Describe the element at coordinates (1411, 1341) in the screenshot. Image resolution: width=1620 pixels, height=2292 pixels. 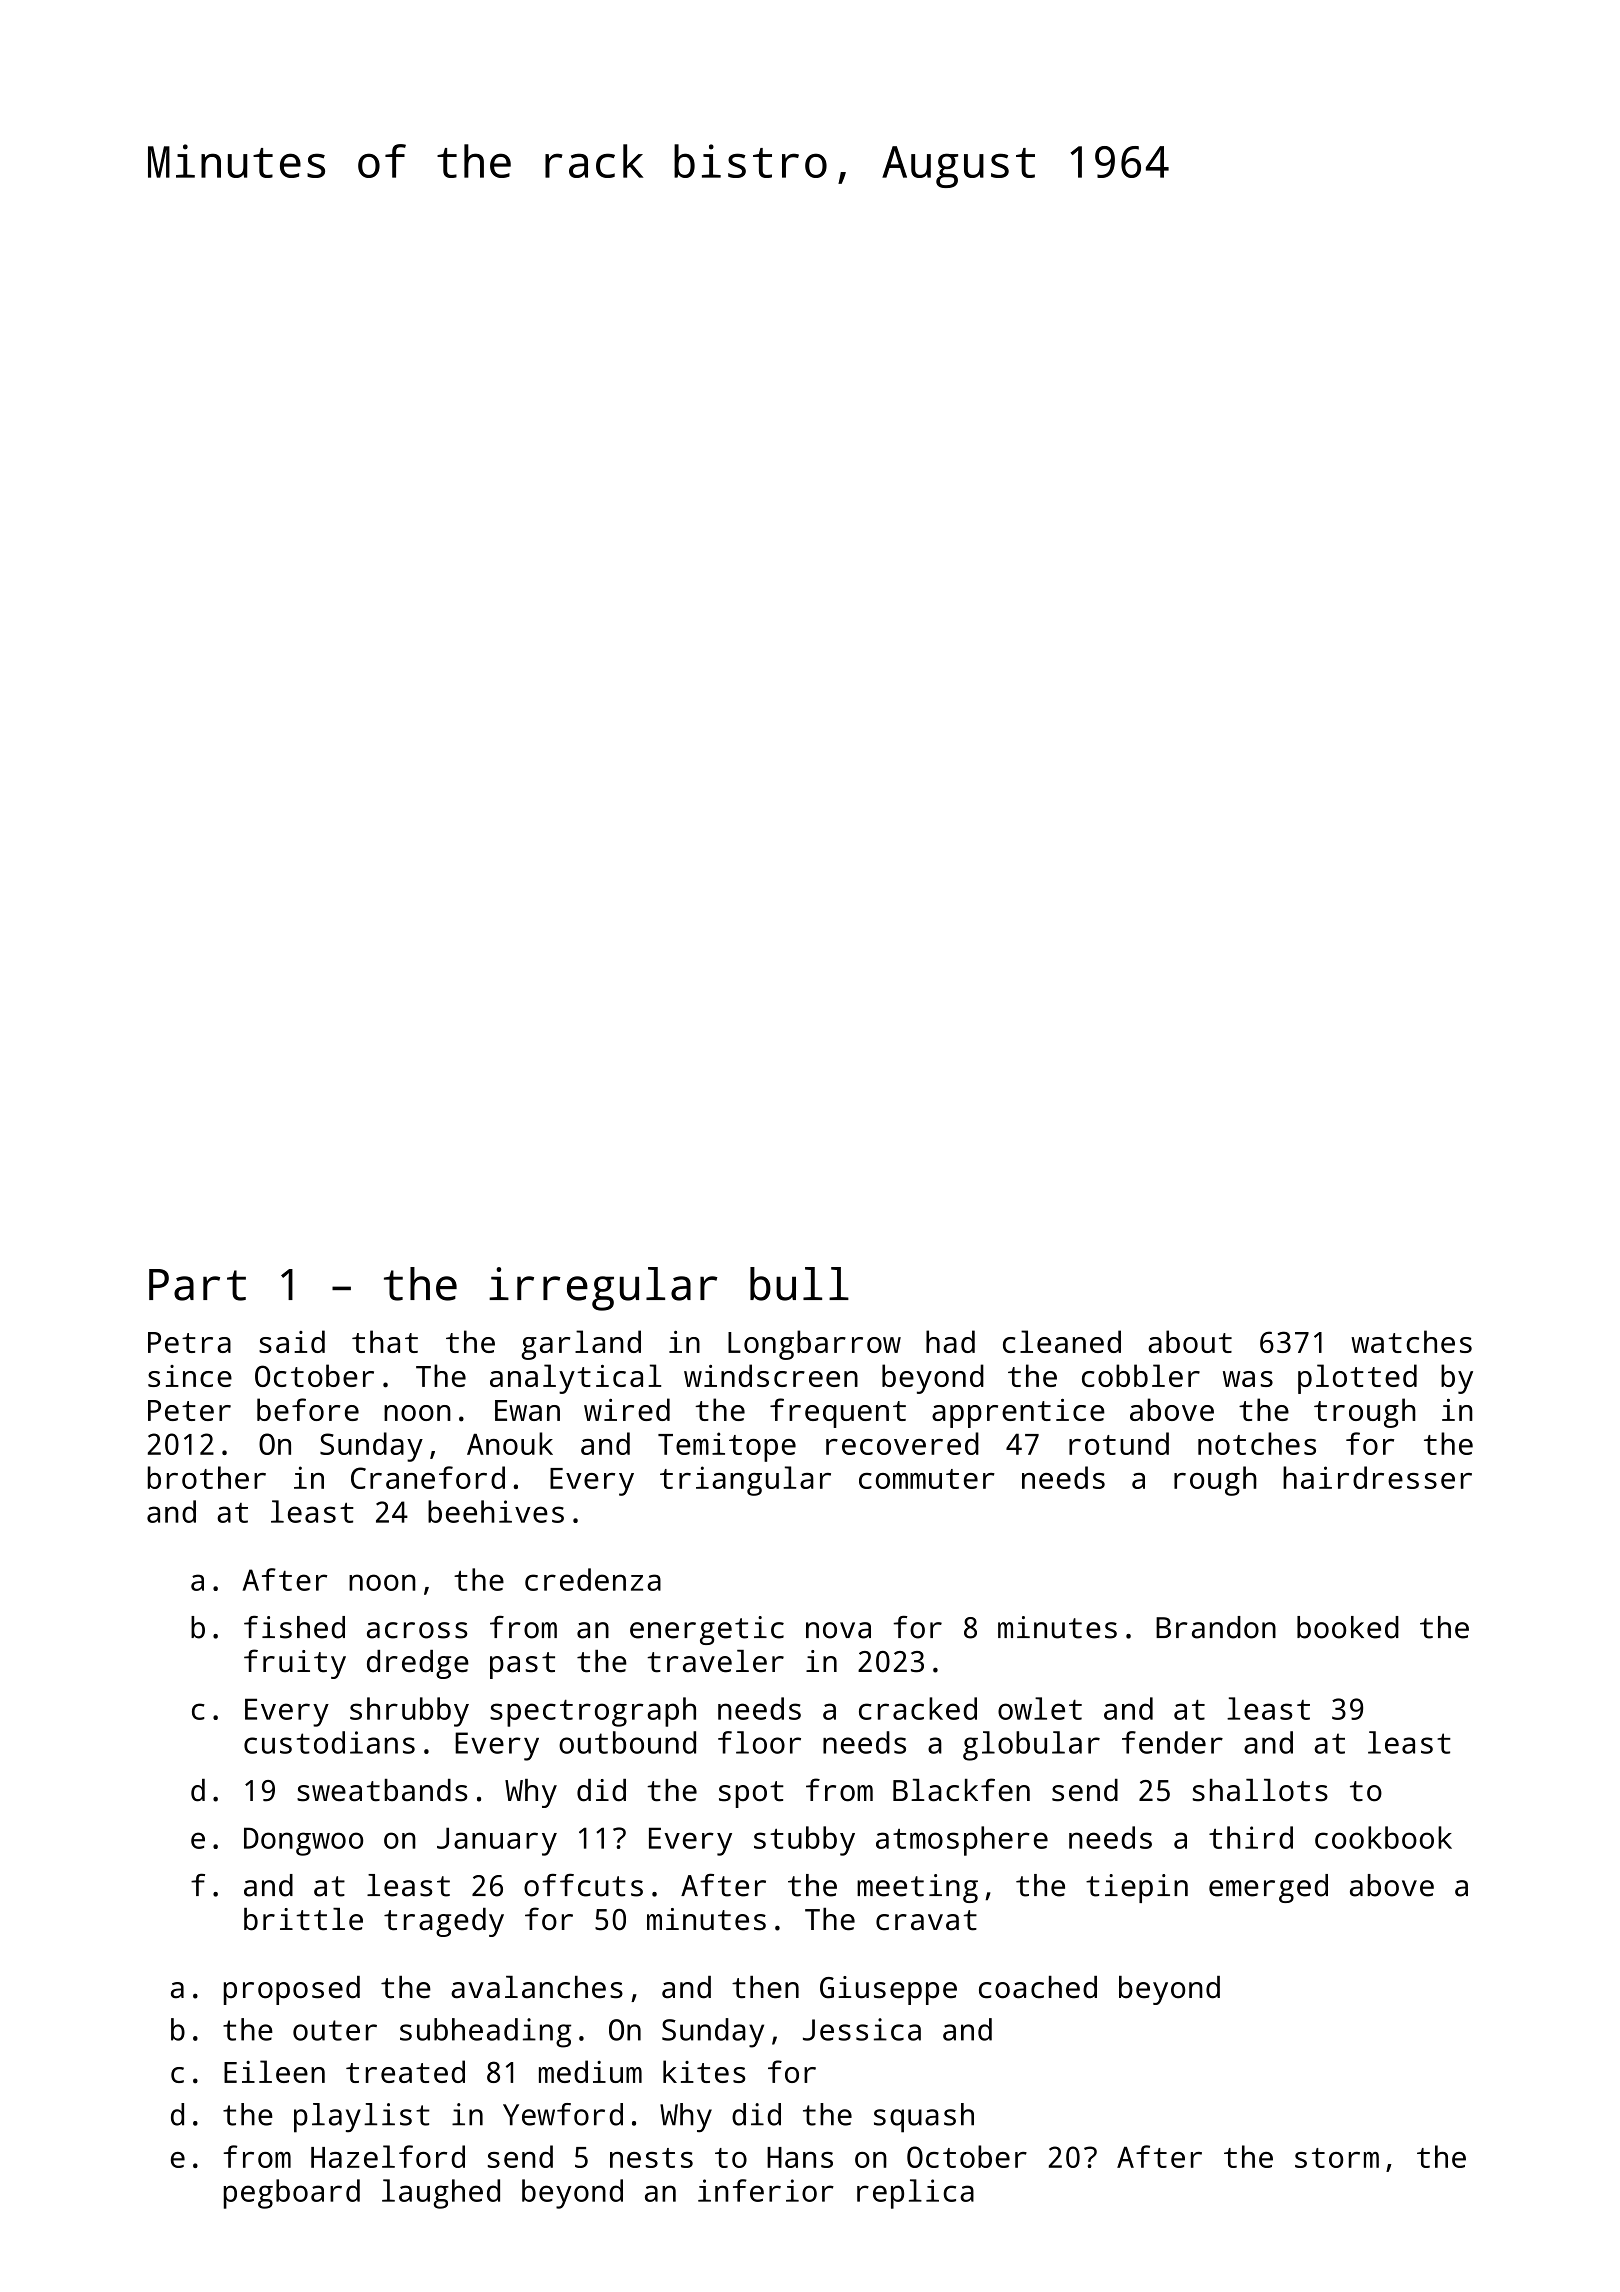
I see `watches` at that location.
